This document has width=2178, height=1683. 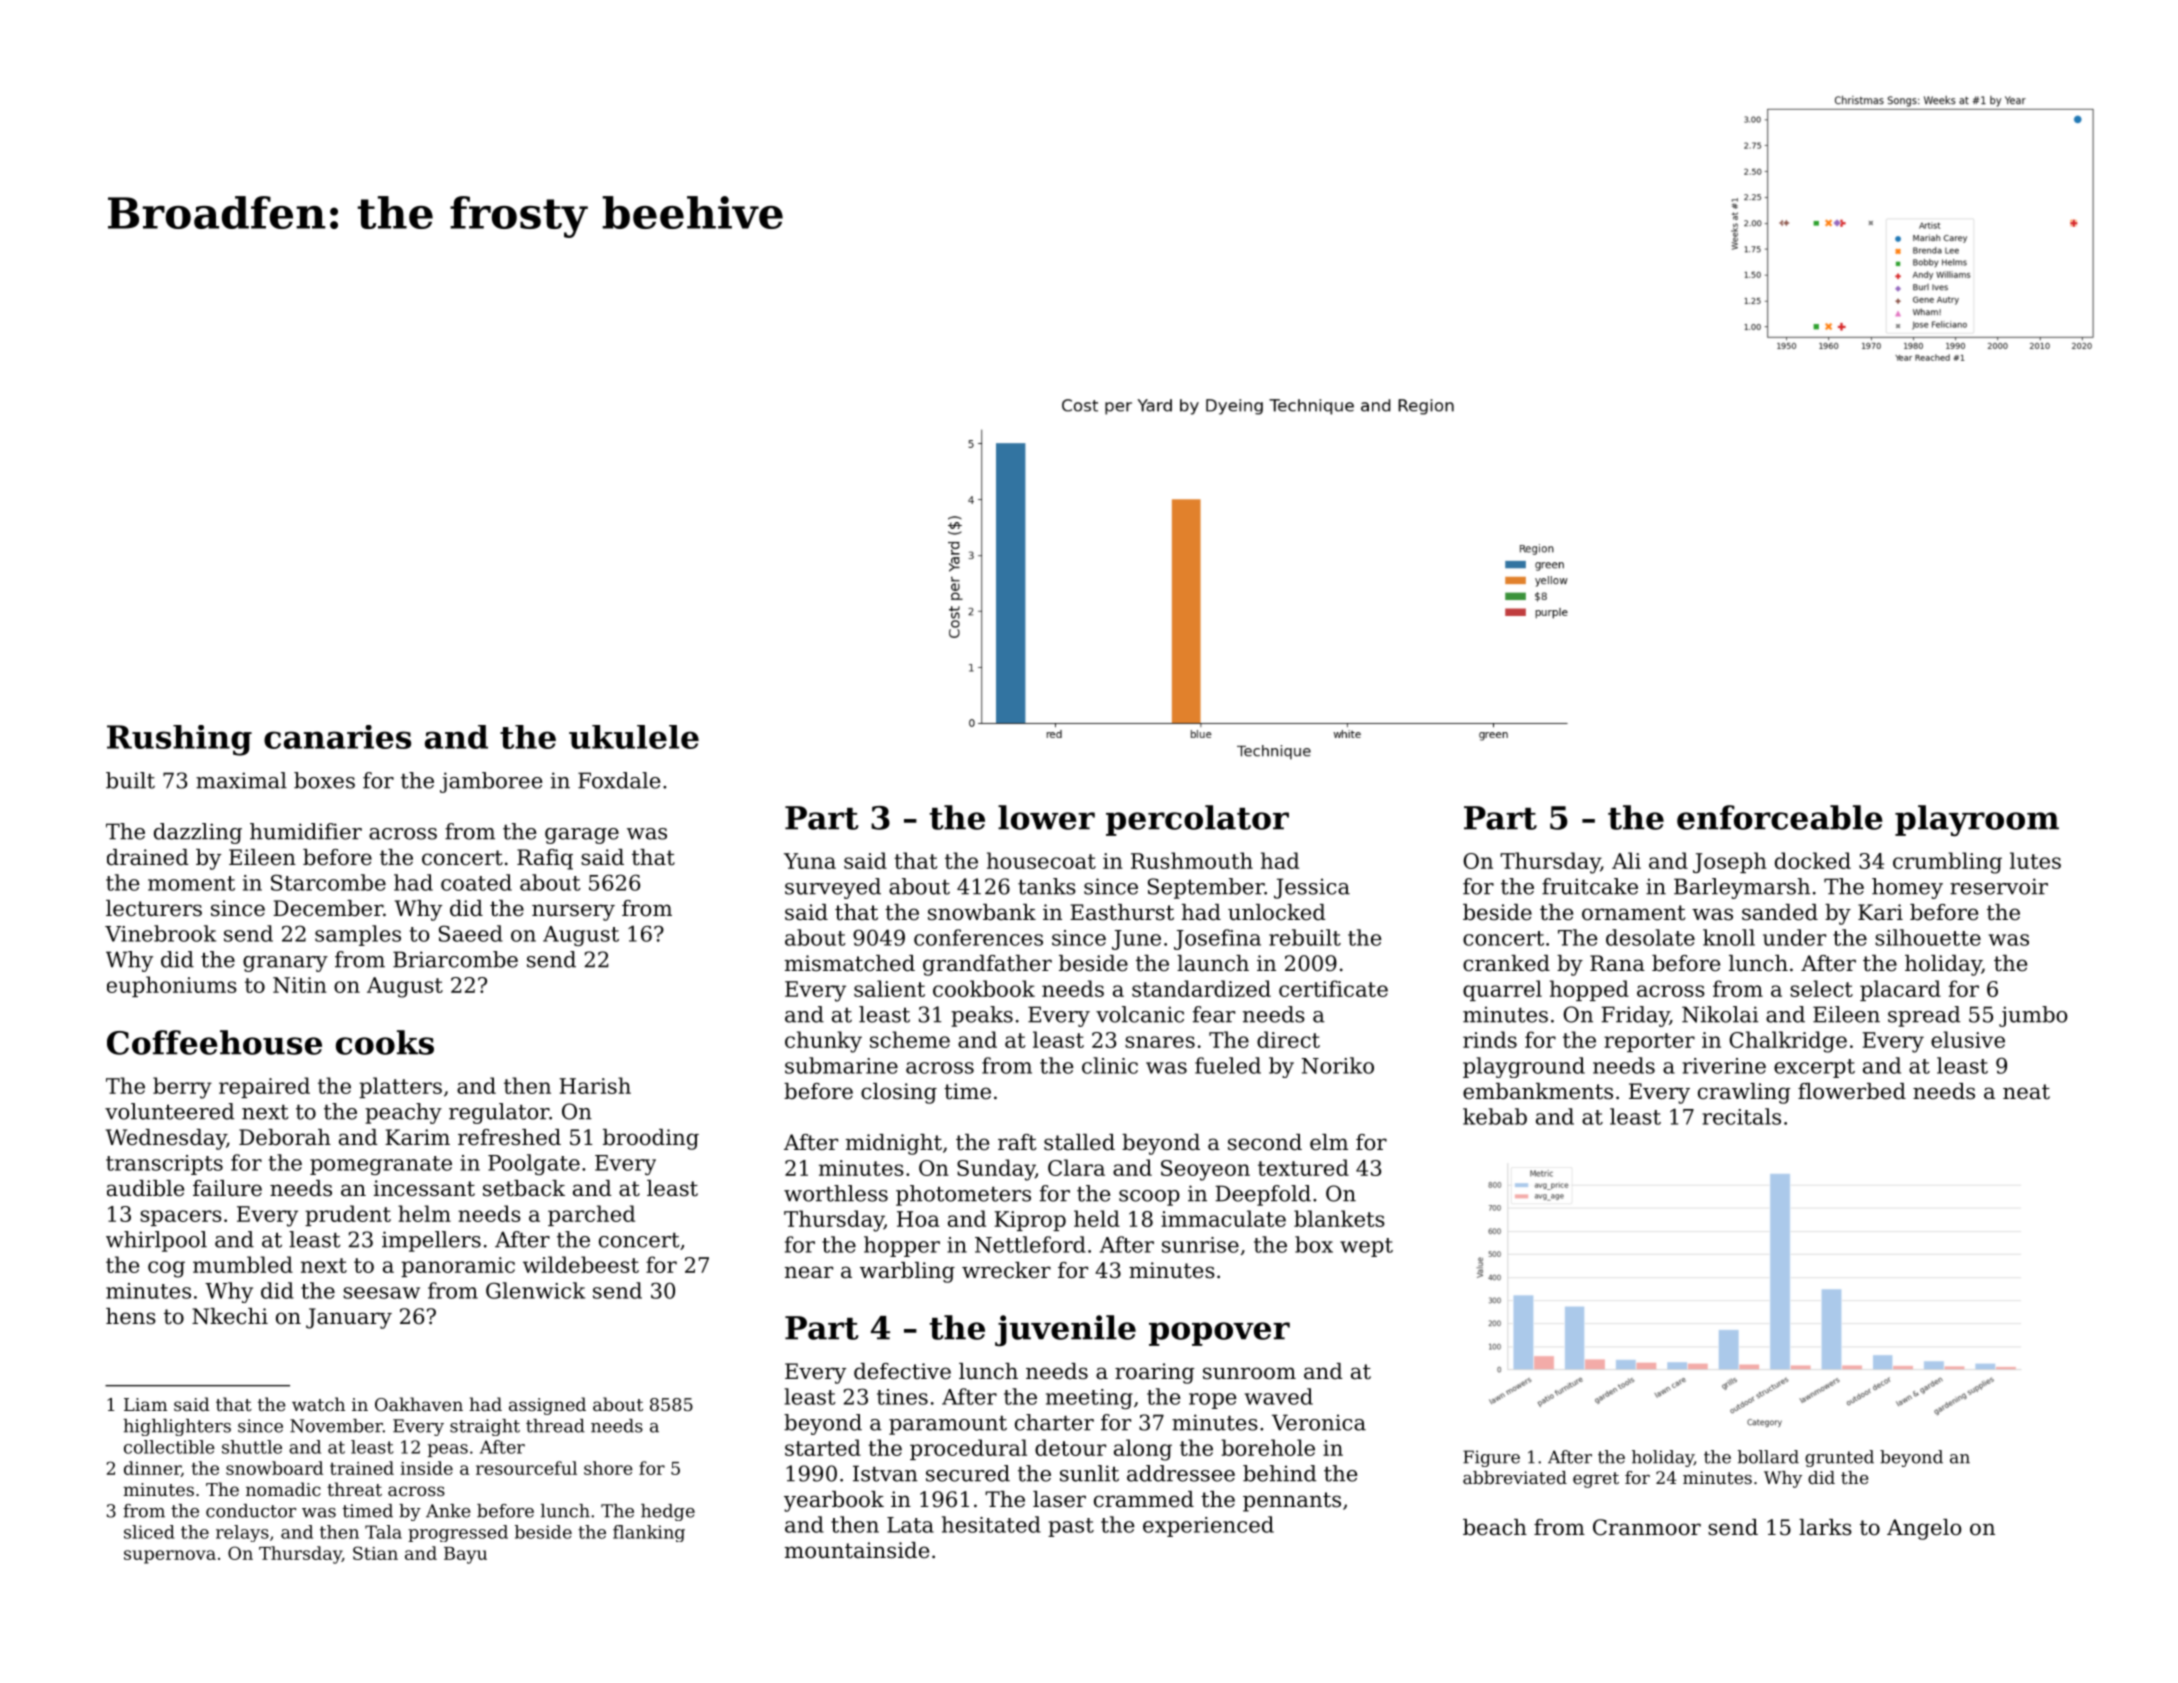 I want to click on addressee, so click(x=1181, y=1473).
